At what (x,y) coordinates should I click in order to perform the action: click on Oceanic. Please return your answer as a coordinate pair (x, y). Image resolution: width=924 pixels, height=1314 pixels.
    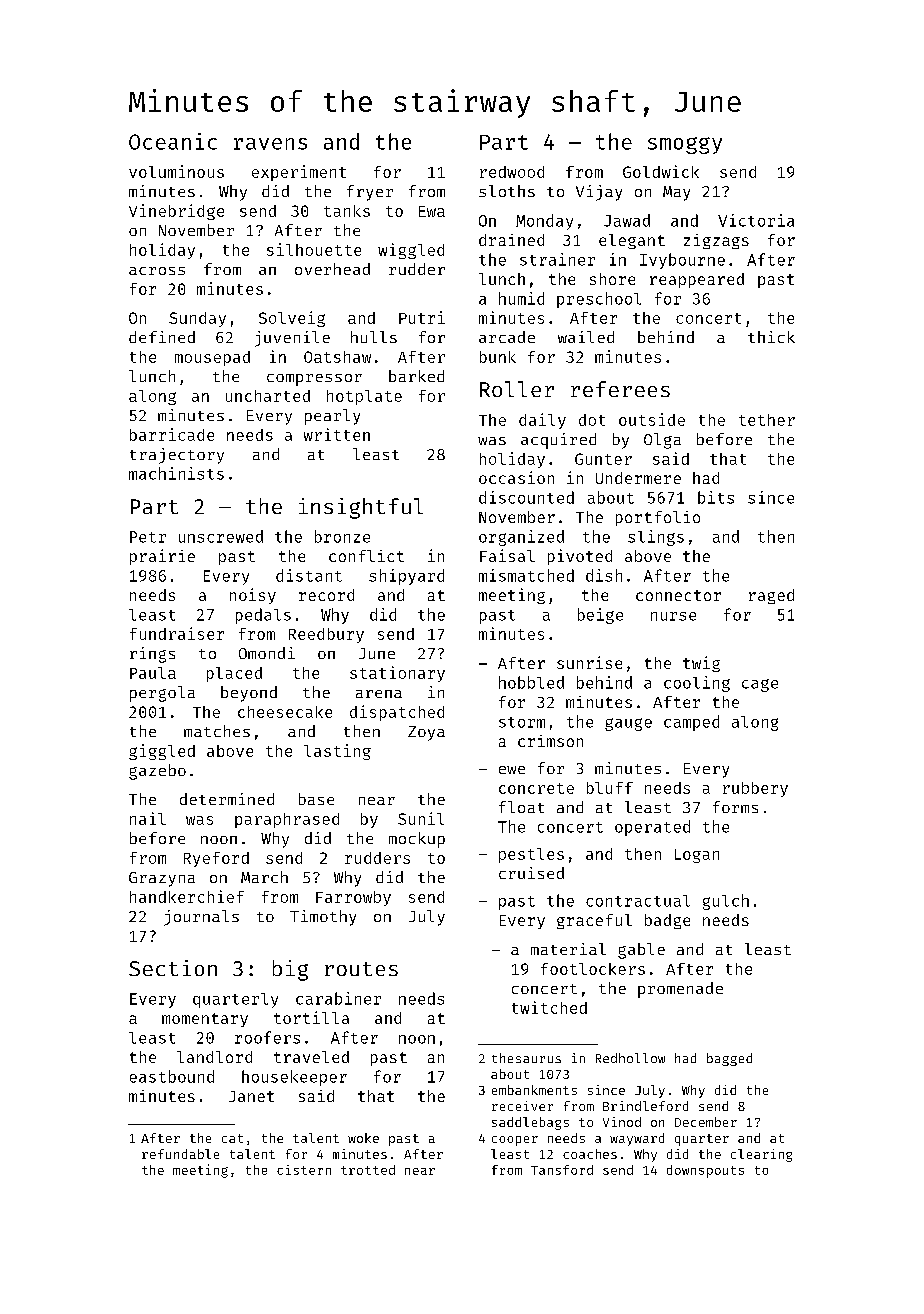
    Looking at the image, I should click on (173, 141).
